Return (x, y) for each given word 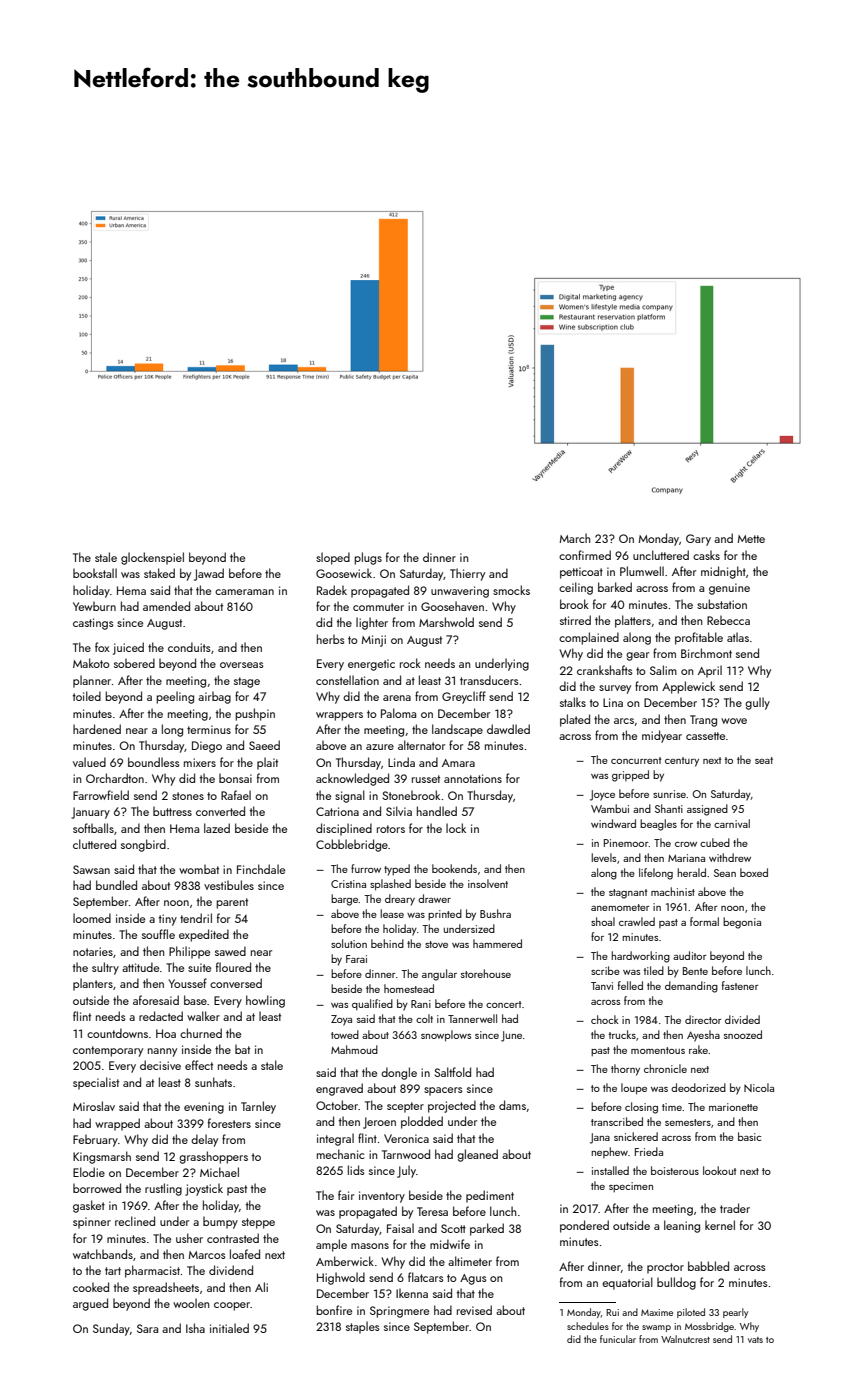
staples (363, 1327)
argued (90, 1304)
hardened (97, 729)
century (682, 762)
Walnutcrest (685, 1339)
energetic (371, 665)
